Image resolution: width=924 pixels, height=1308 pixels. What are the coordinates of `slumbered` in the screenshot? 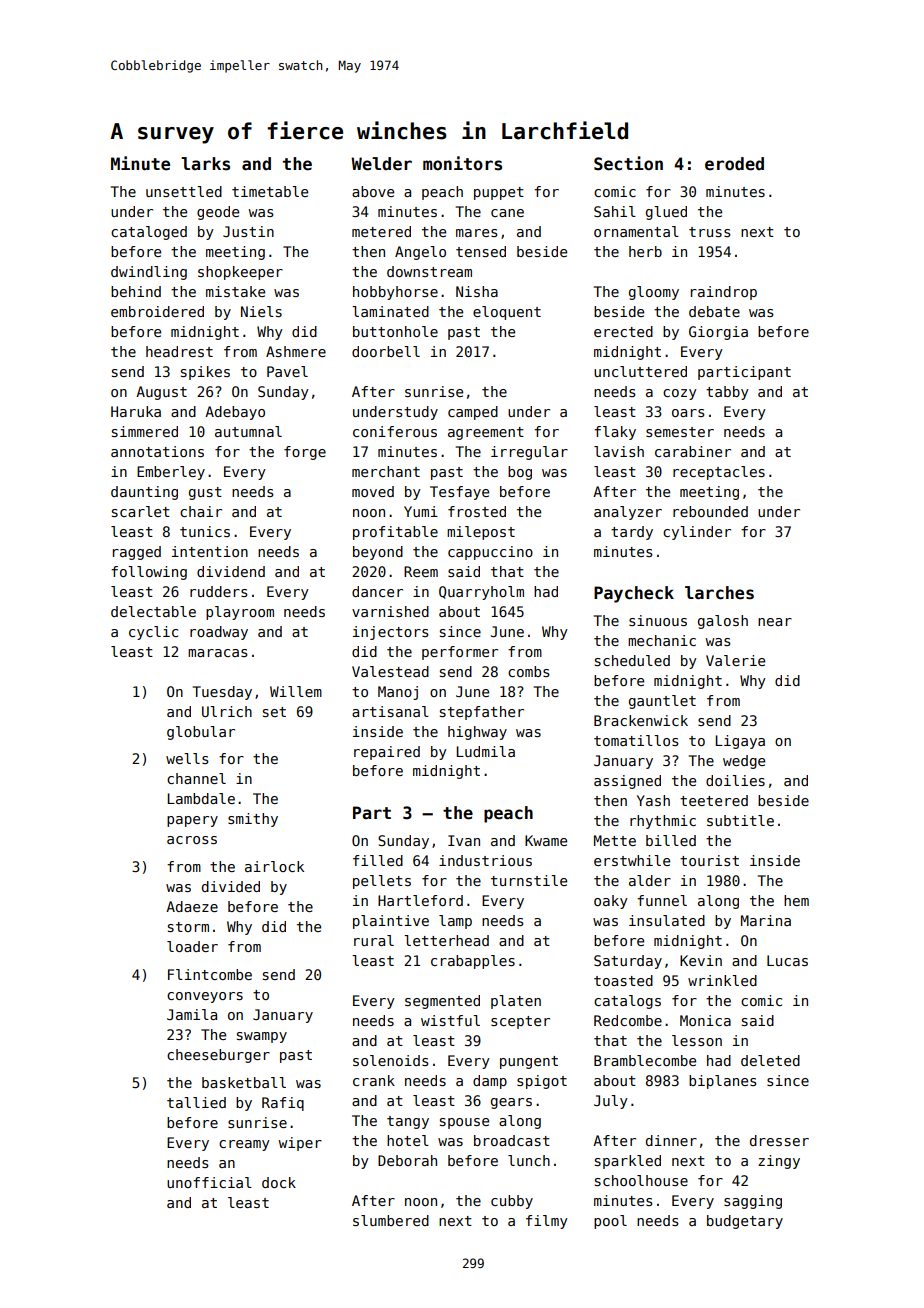 It's located at (391, 1220).
